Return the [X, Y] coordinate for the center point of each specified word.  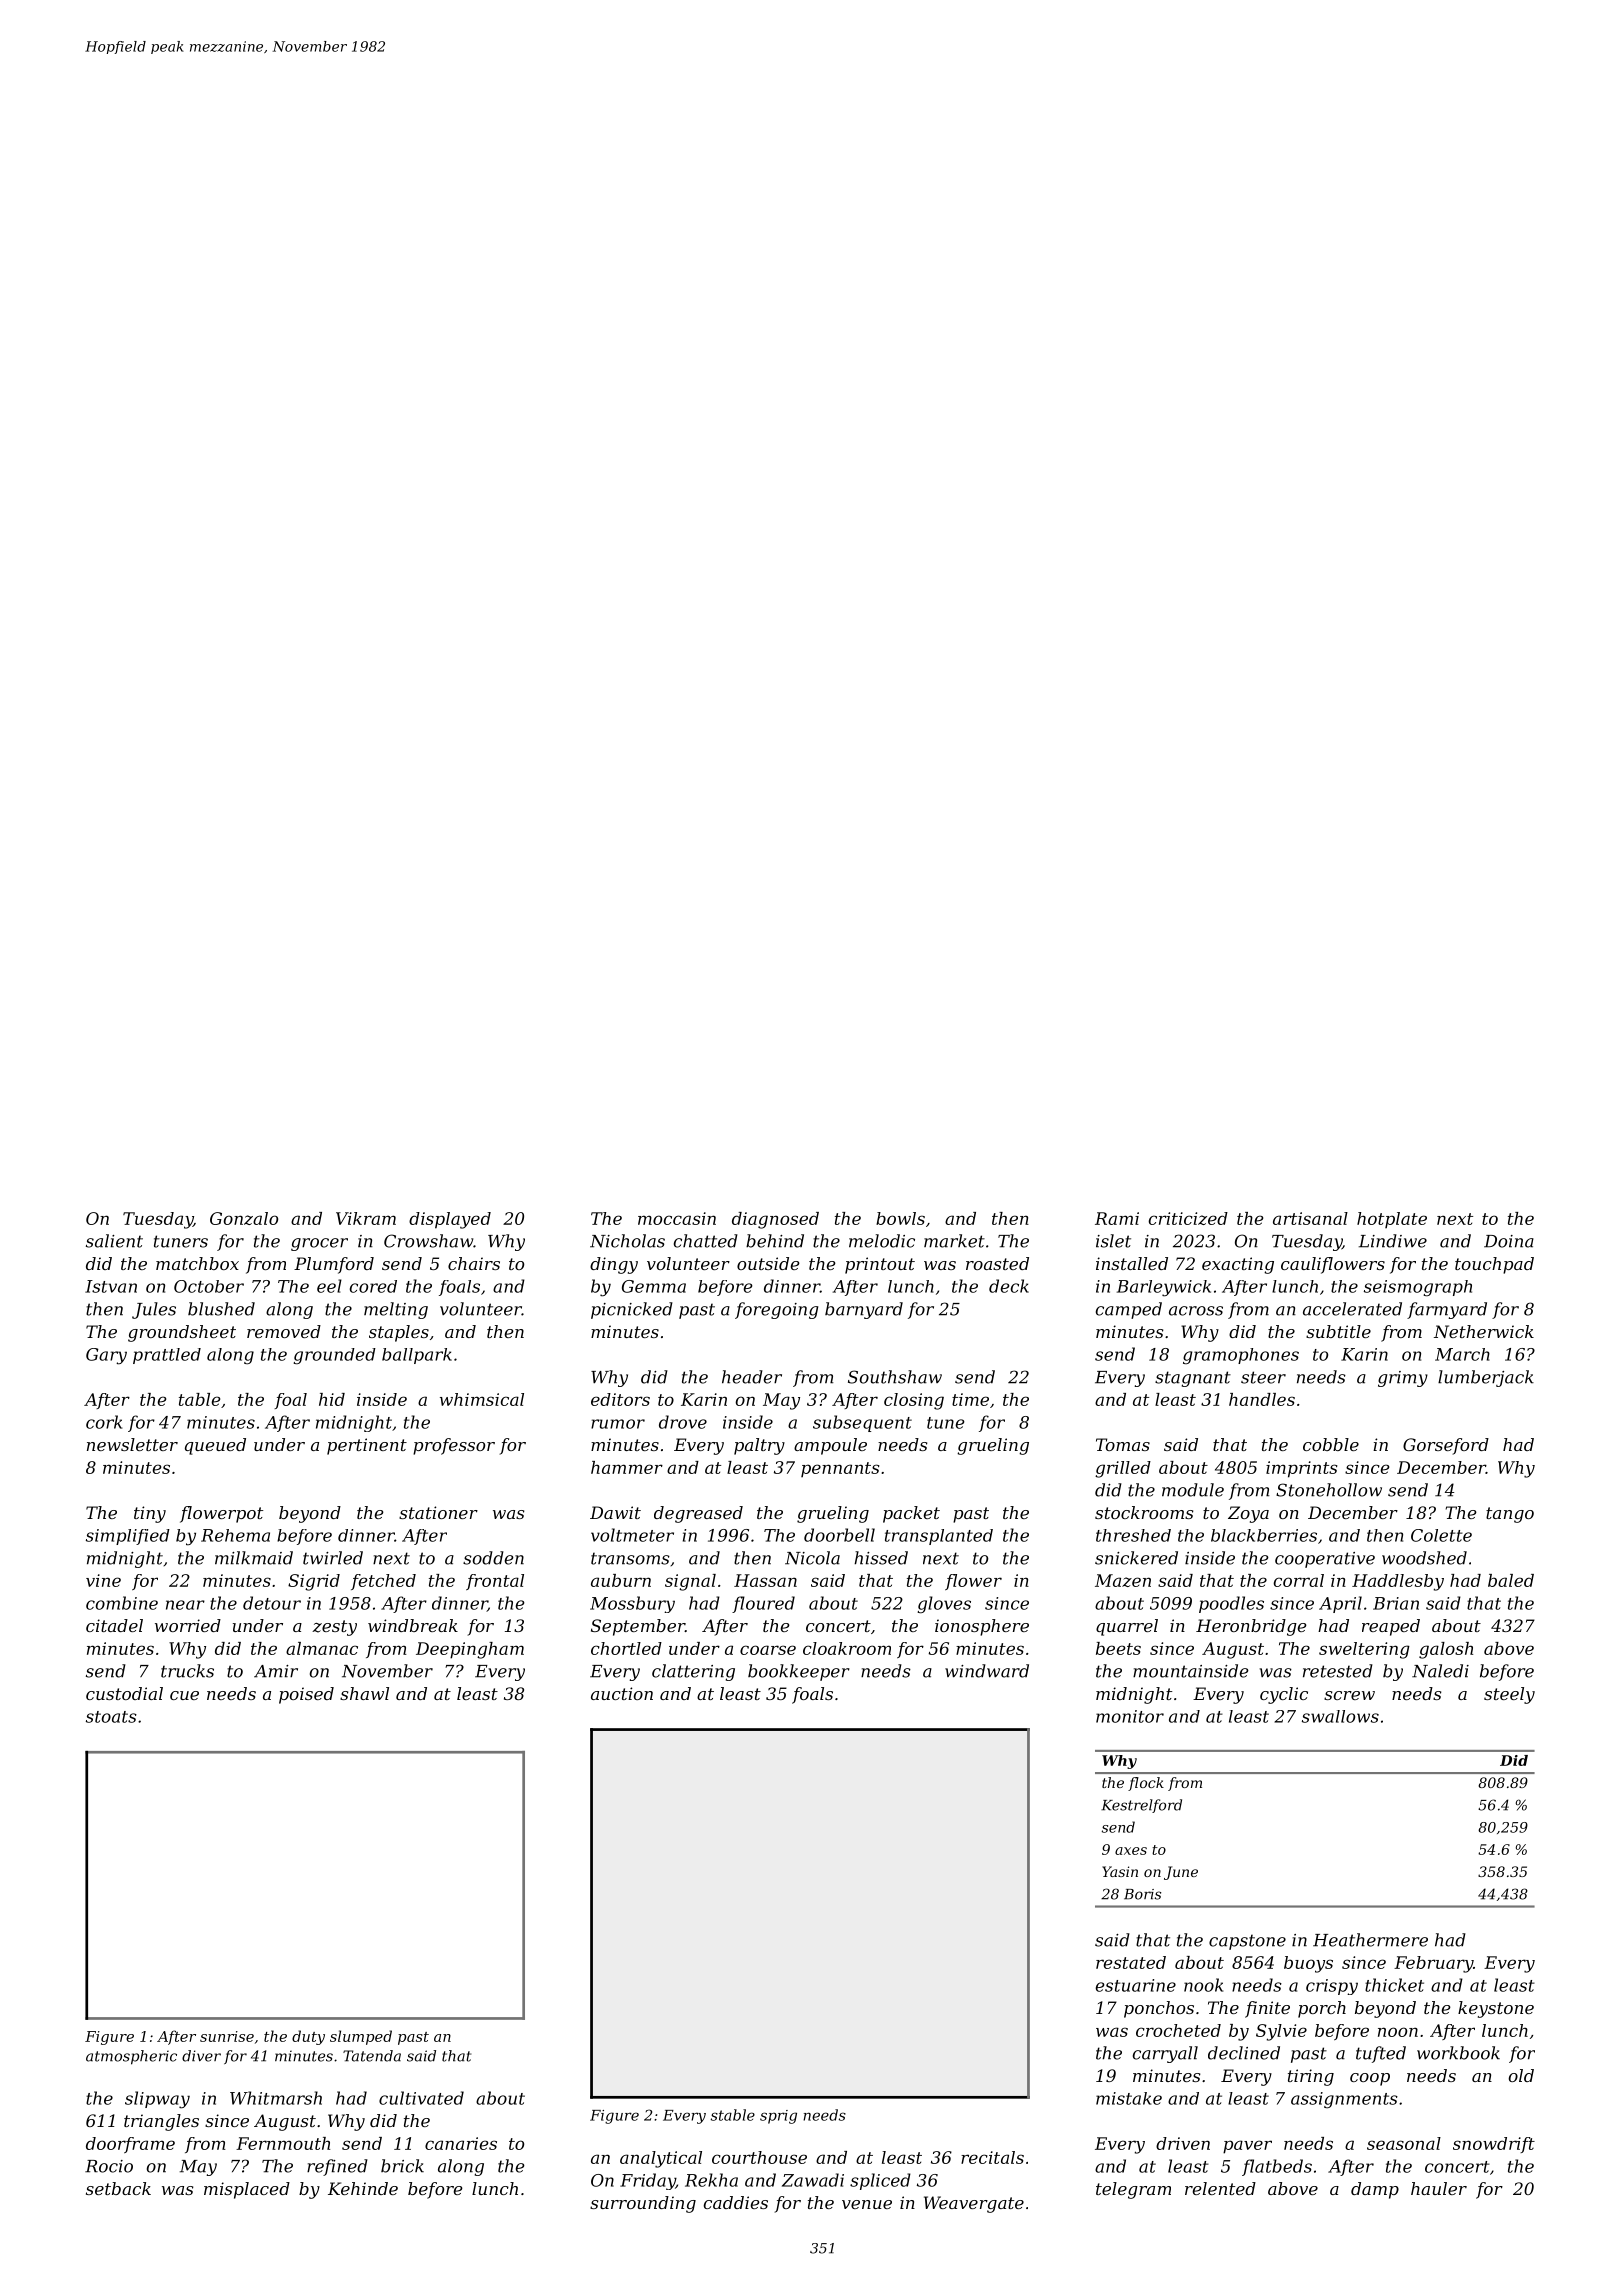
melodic [882, 1241]
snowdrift [1494, 2145]
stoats [111, 1717]
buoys [1308, 1964]
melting [396, 1310]
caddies [736, 2202]
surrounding [643, 2204]
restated [1131, 1962]
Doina [1509, 1241]
